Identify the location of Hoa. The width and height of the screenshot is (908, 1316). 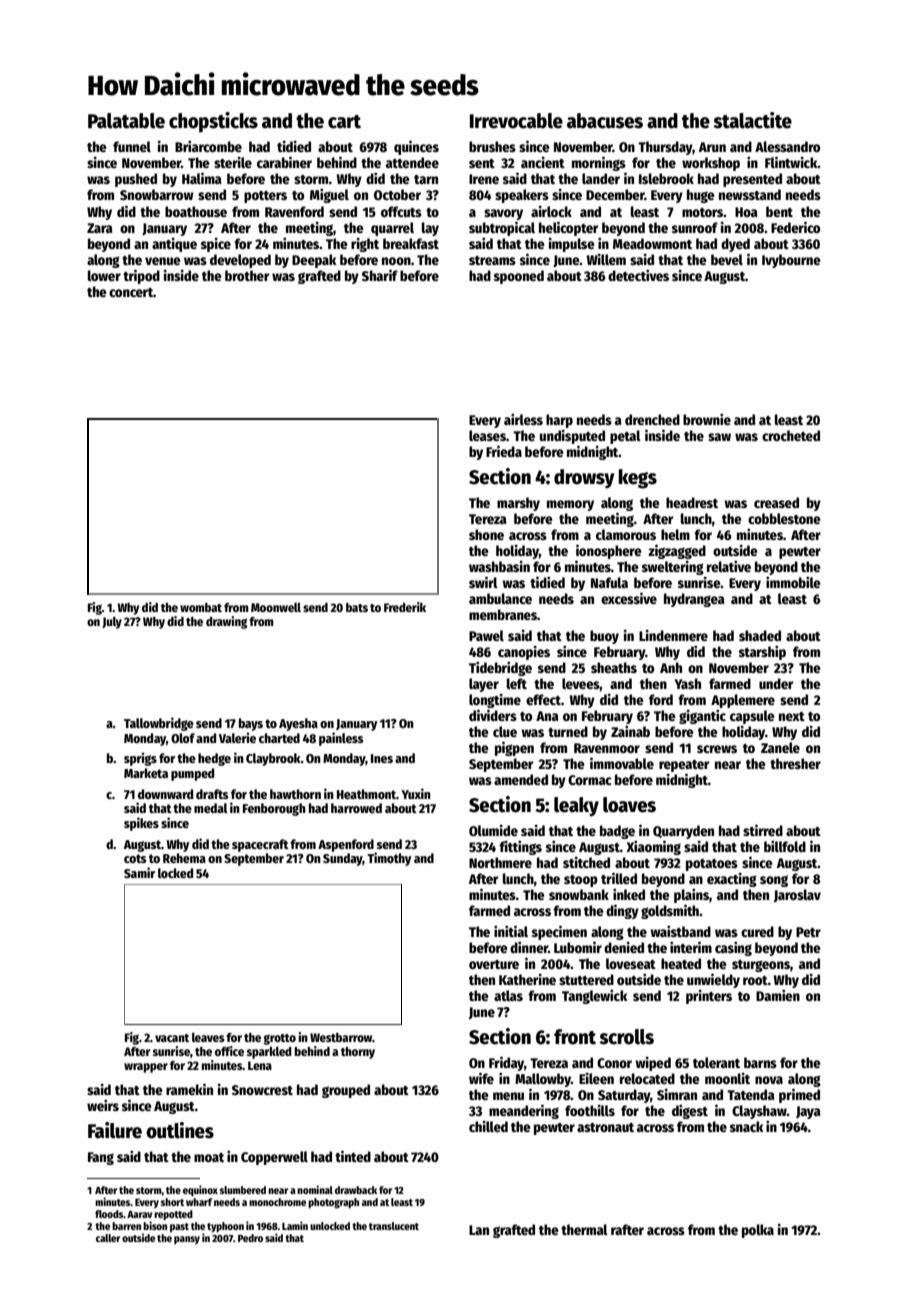
(746, 212).
